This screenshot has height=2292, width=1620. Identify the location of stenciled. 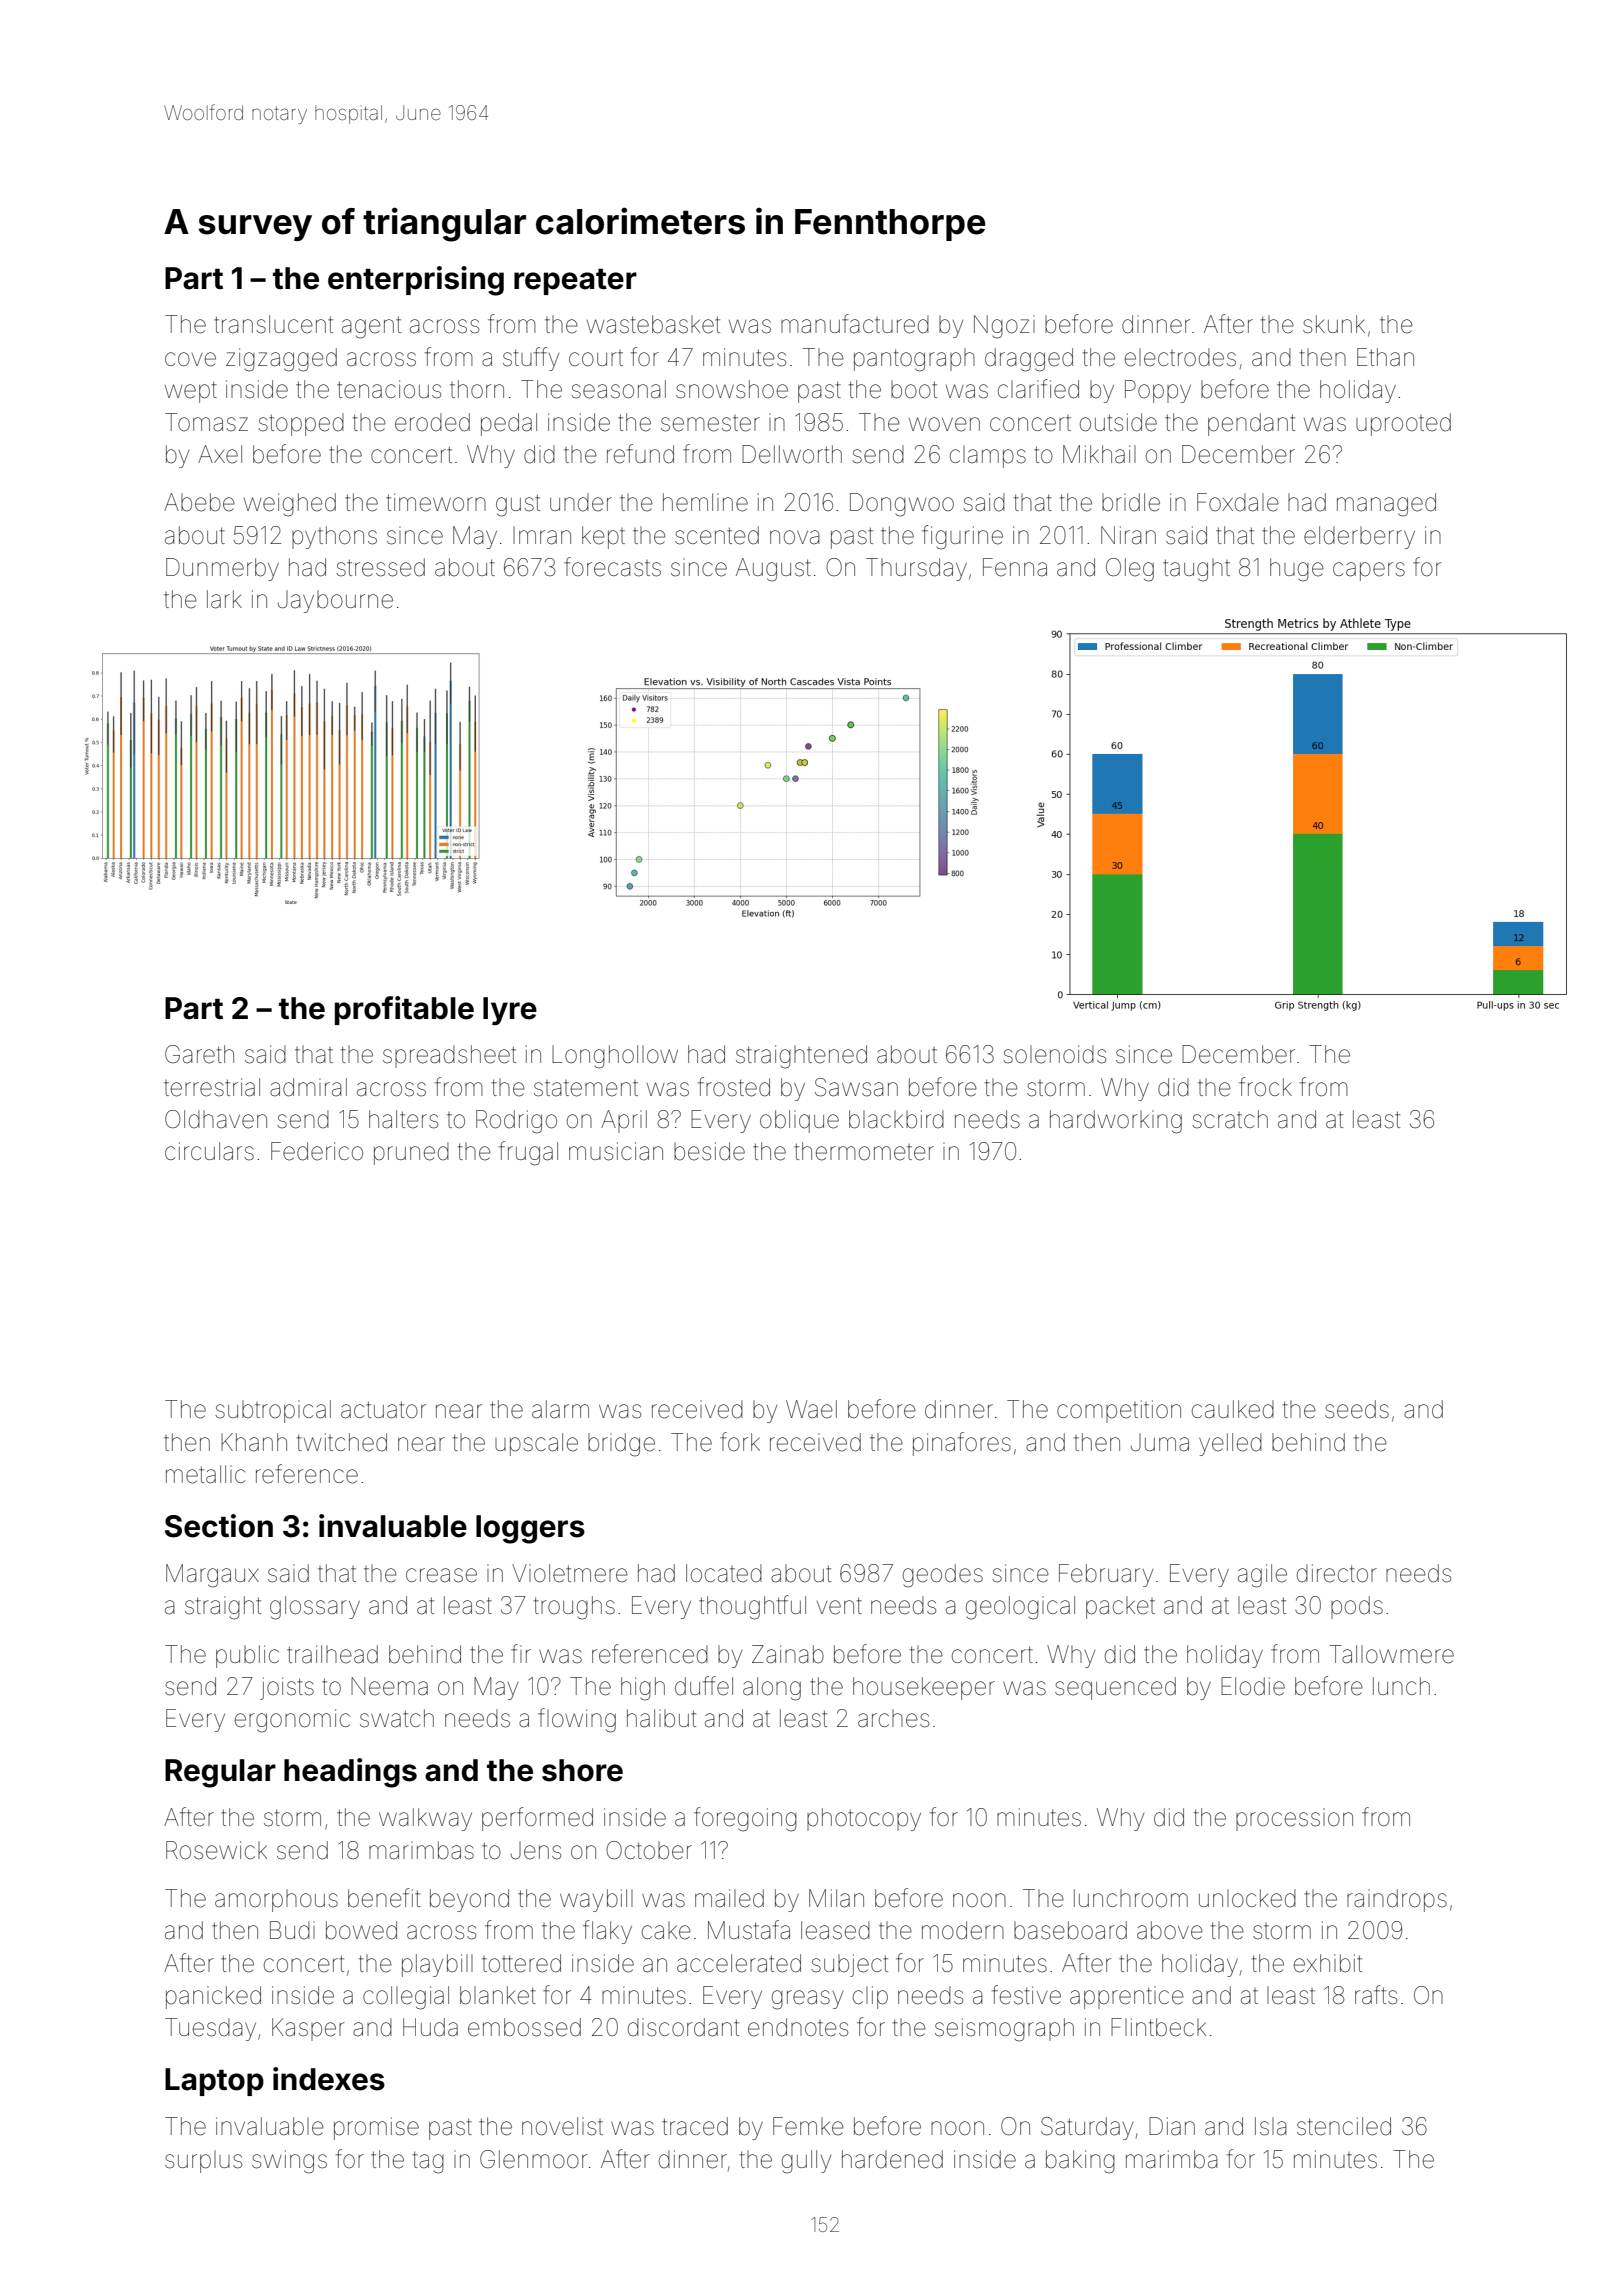
(1344, 2126).
